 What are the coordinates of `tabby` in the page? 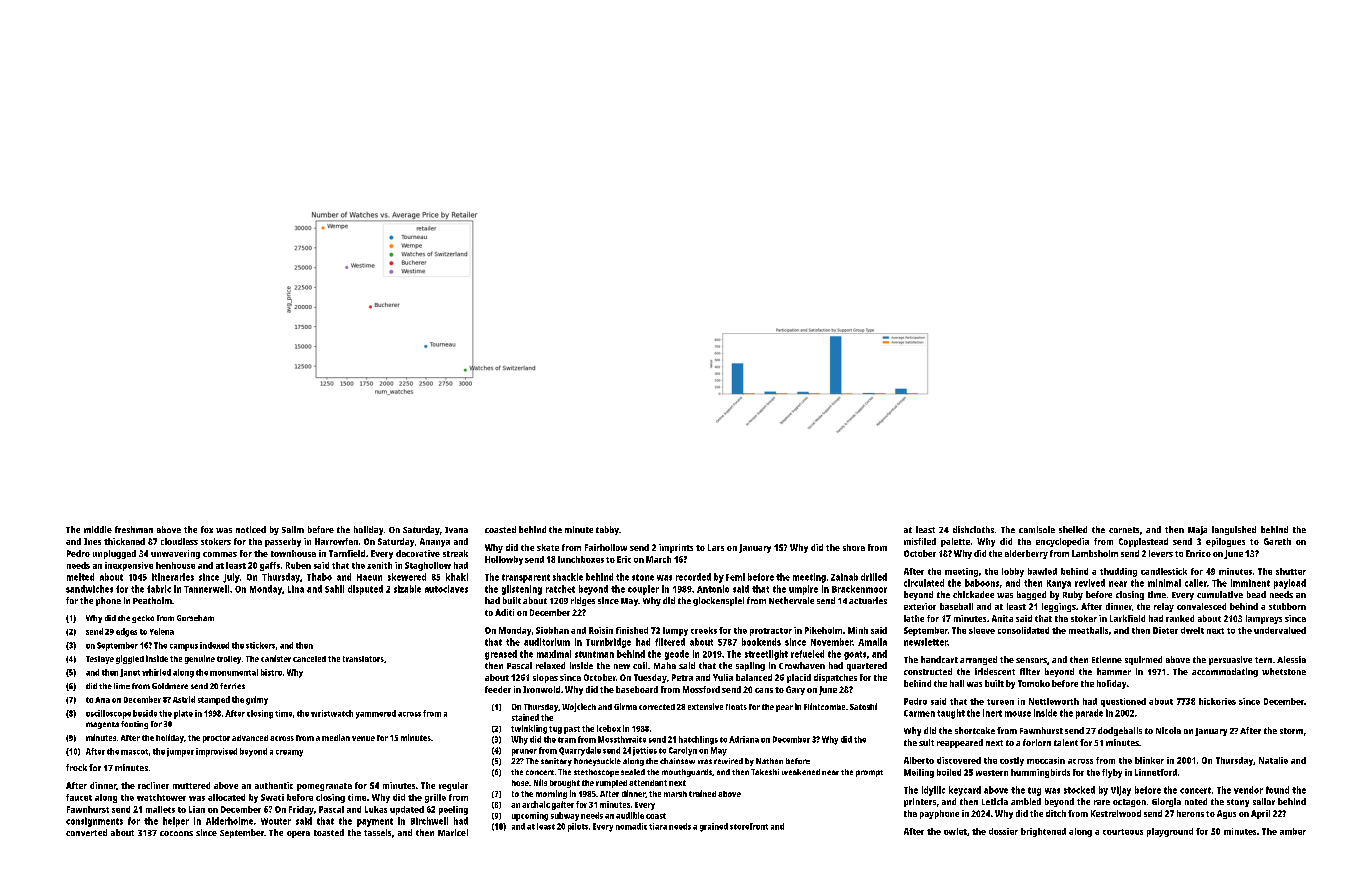 It's located at (607, 530).
